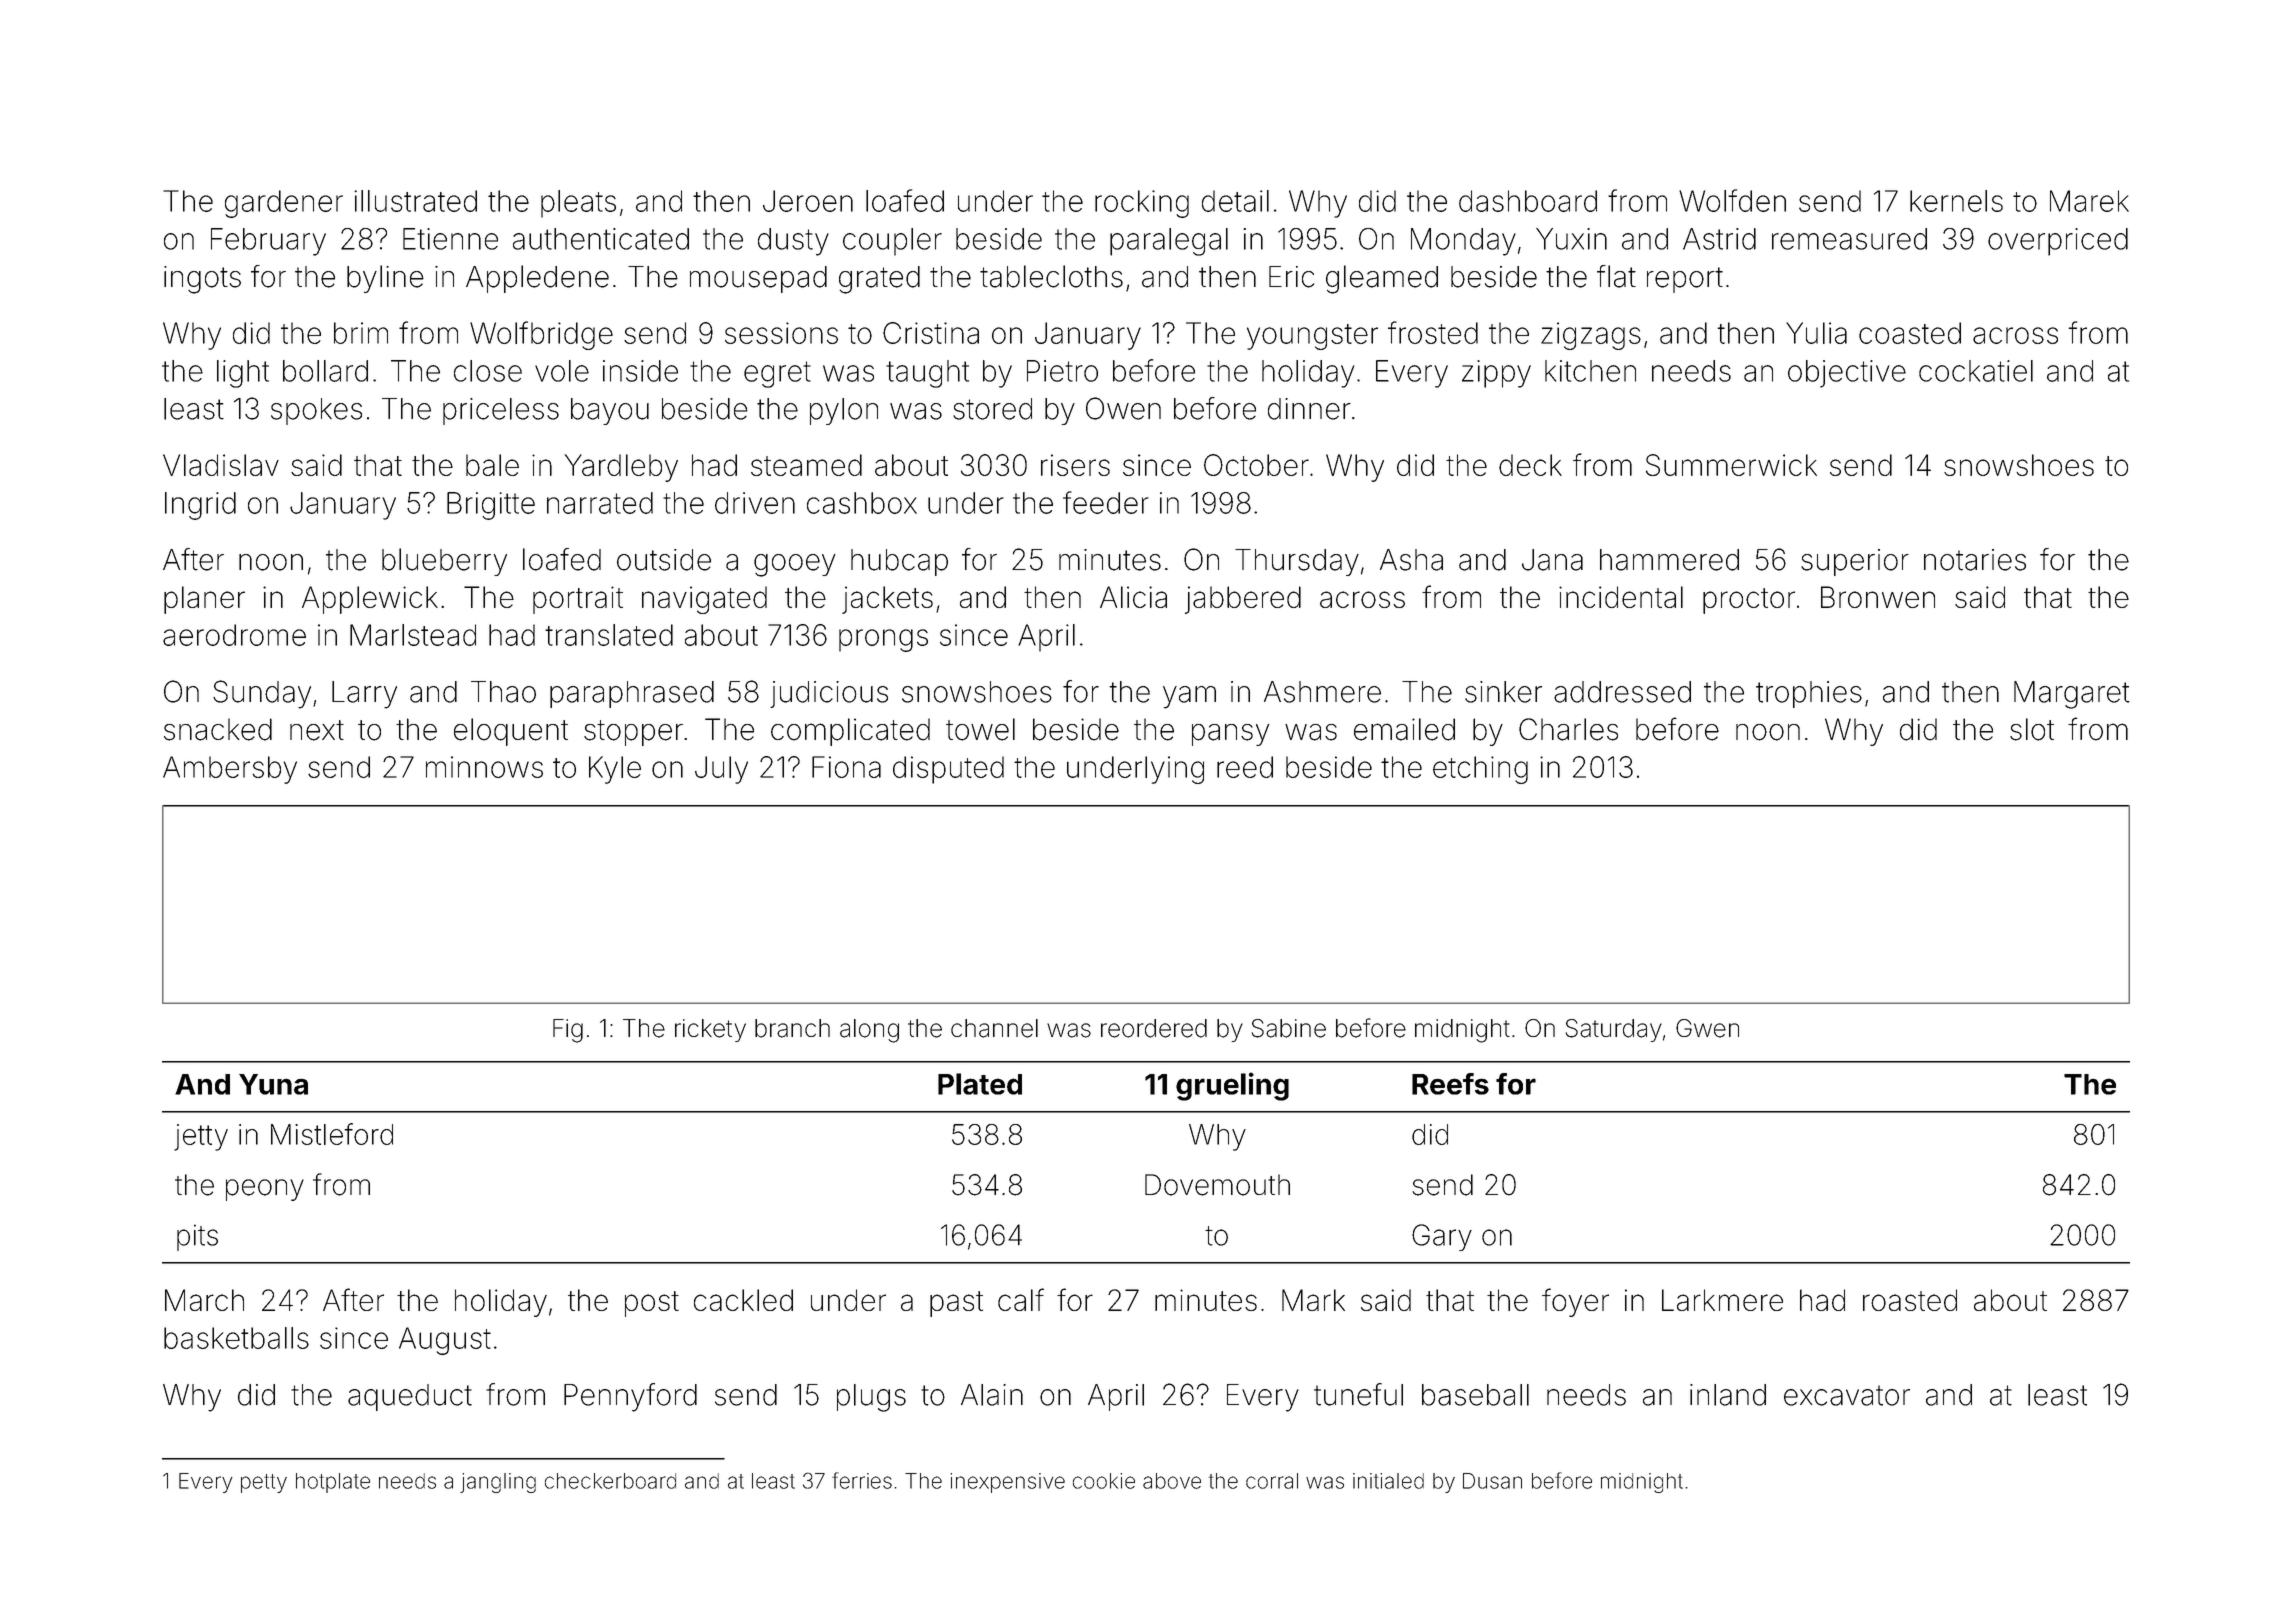 The width and height of the screenshot is (2292, 1620). What do you see at coordinates (1154, 1028) in the screenshot?
I see `reordered` at bounding box center [1154, 1028].
